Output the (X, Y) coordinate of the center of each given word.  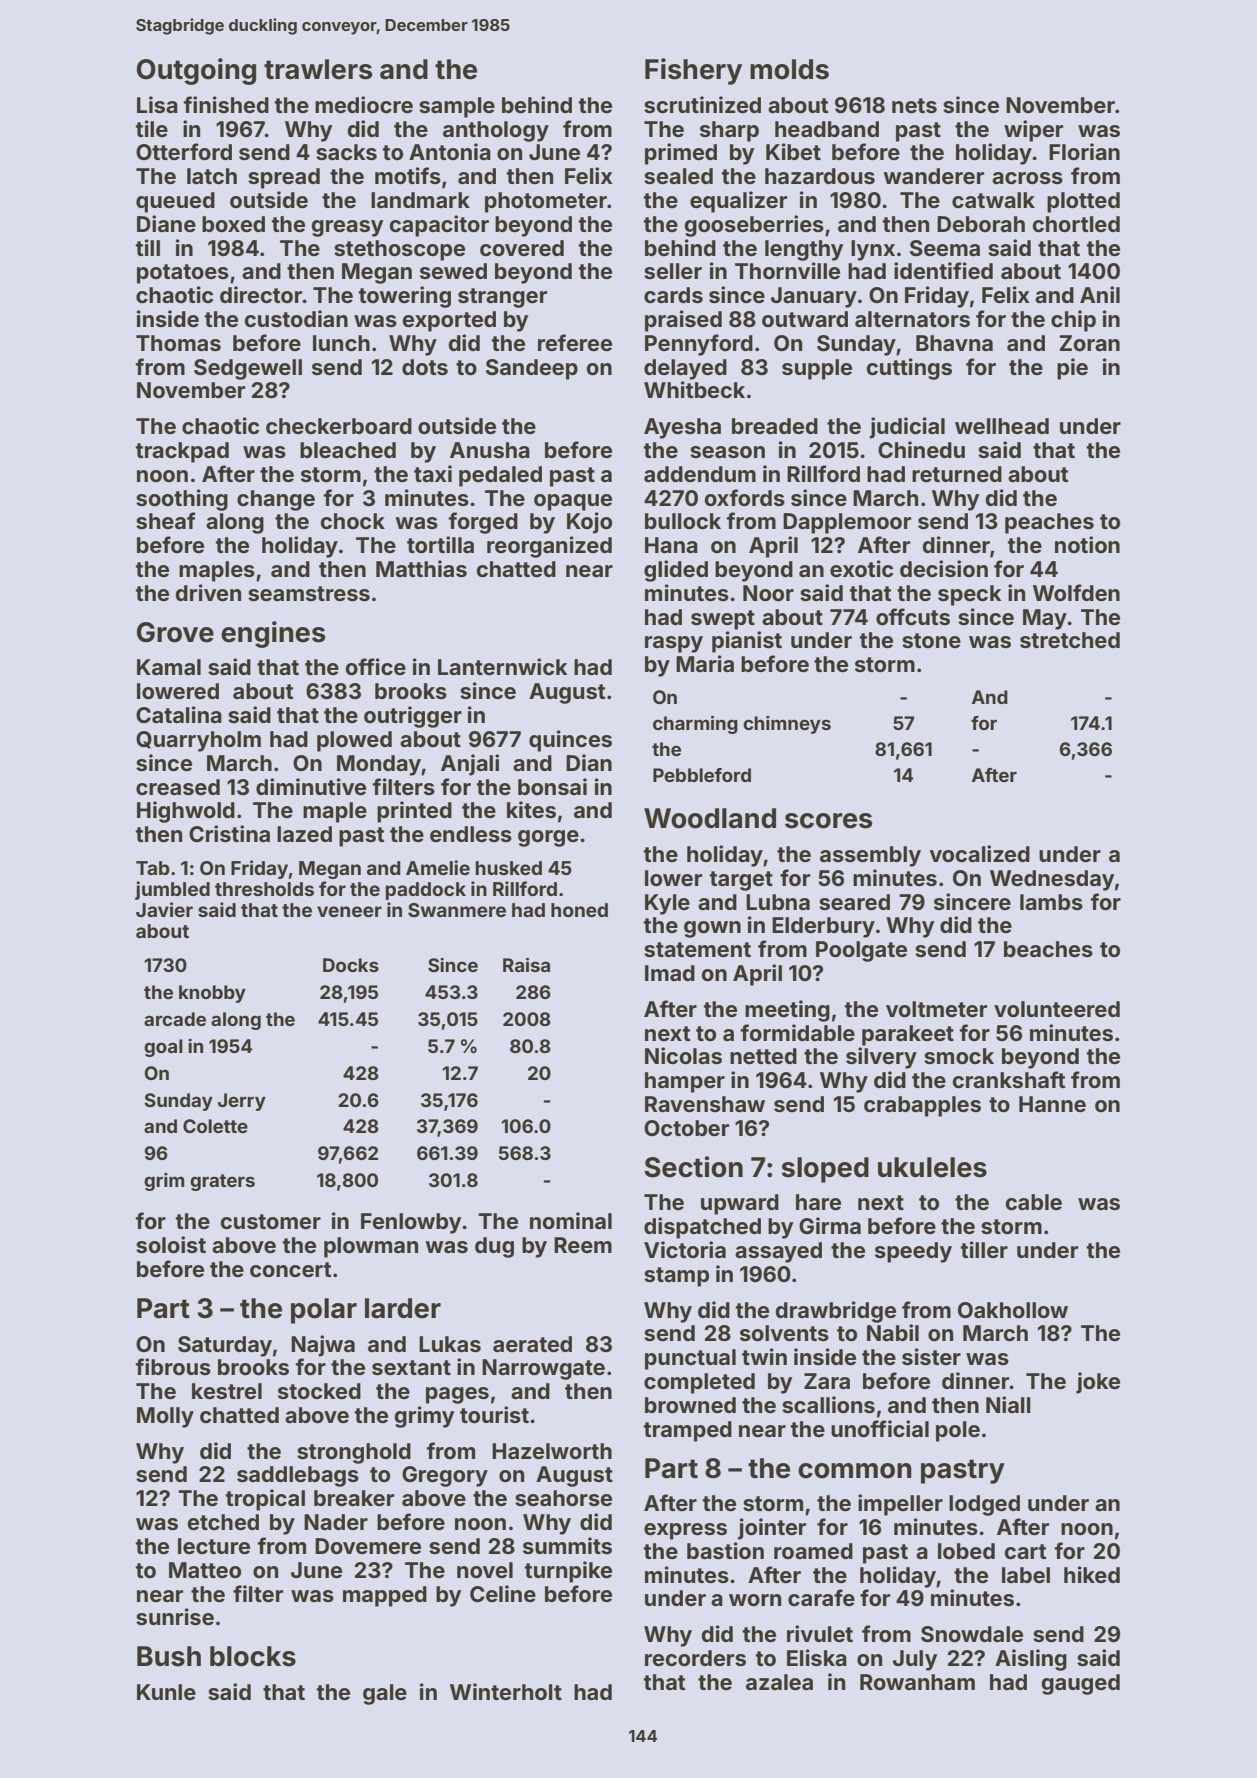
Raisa (526, 965)
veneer (349, 911)
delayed (685, 369)
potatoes (183, 274)
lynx (873, 250)
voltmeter (936, 1009)
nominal (571, 1220)
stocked (319, 1391)
